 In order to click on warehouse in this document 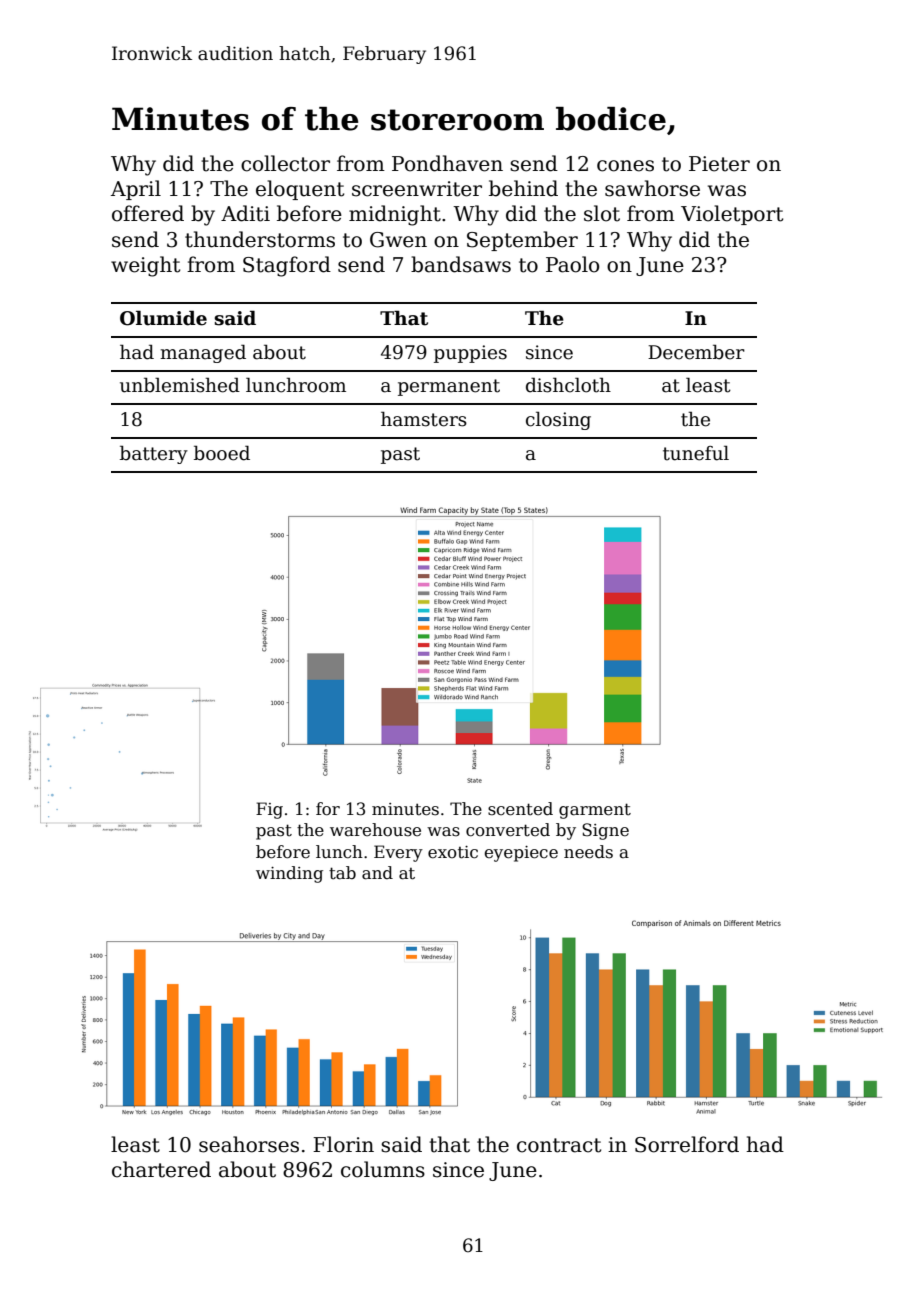, I will do `click(375, 830)`.
